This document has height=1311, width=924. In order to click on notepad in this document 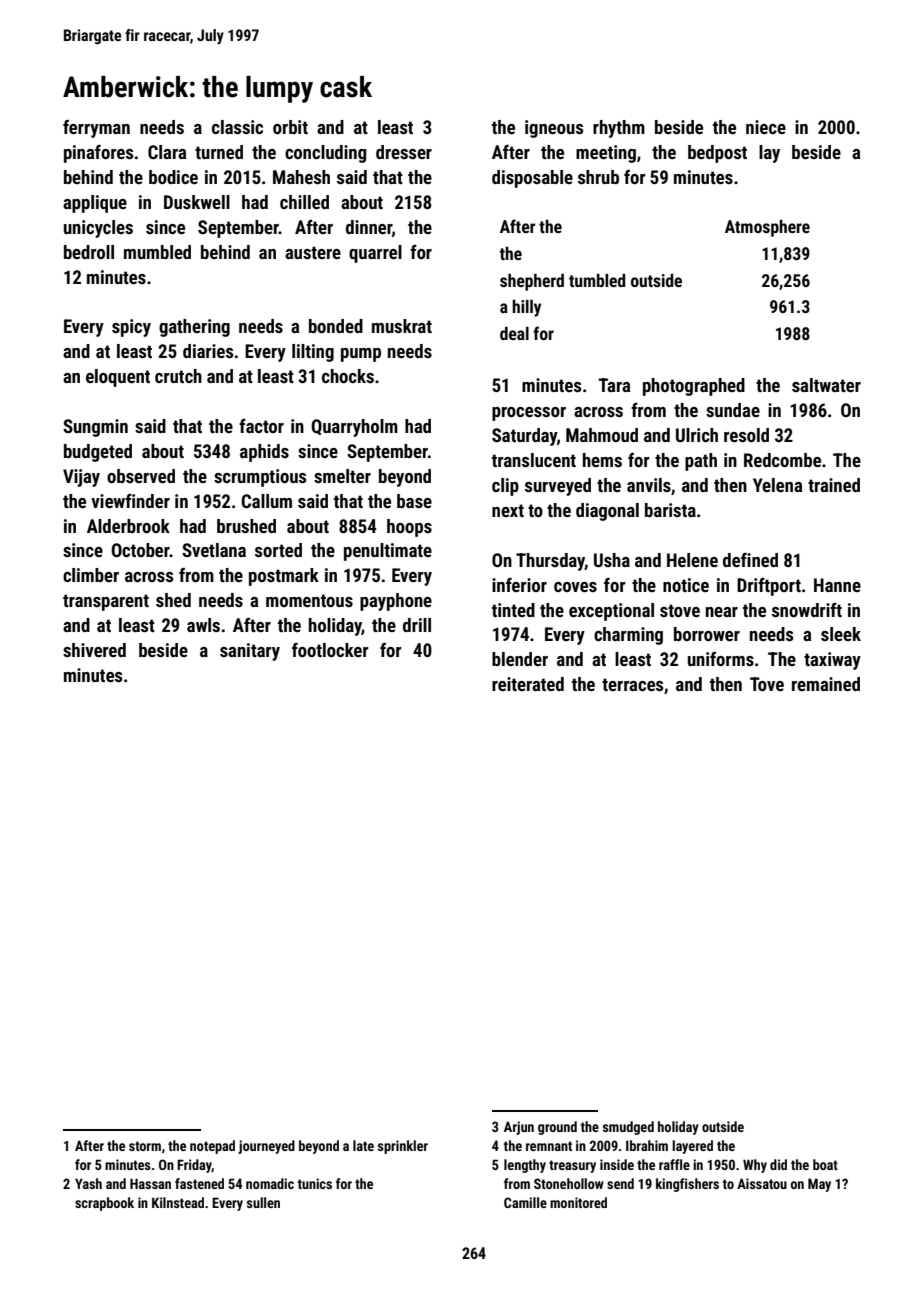, I will do `click(212, 1147)`.
